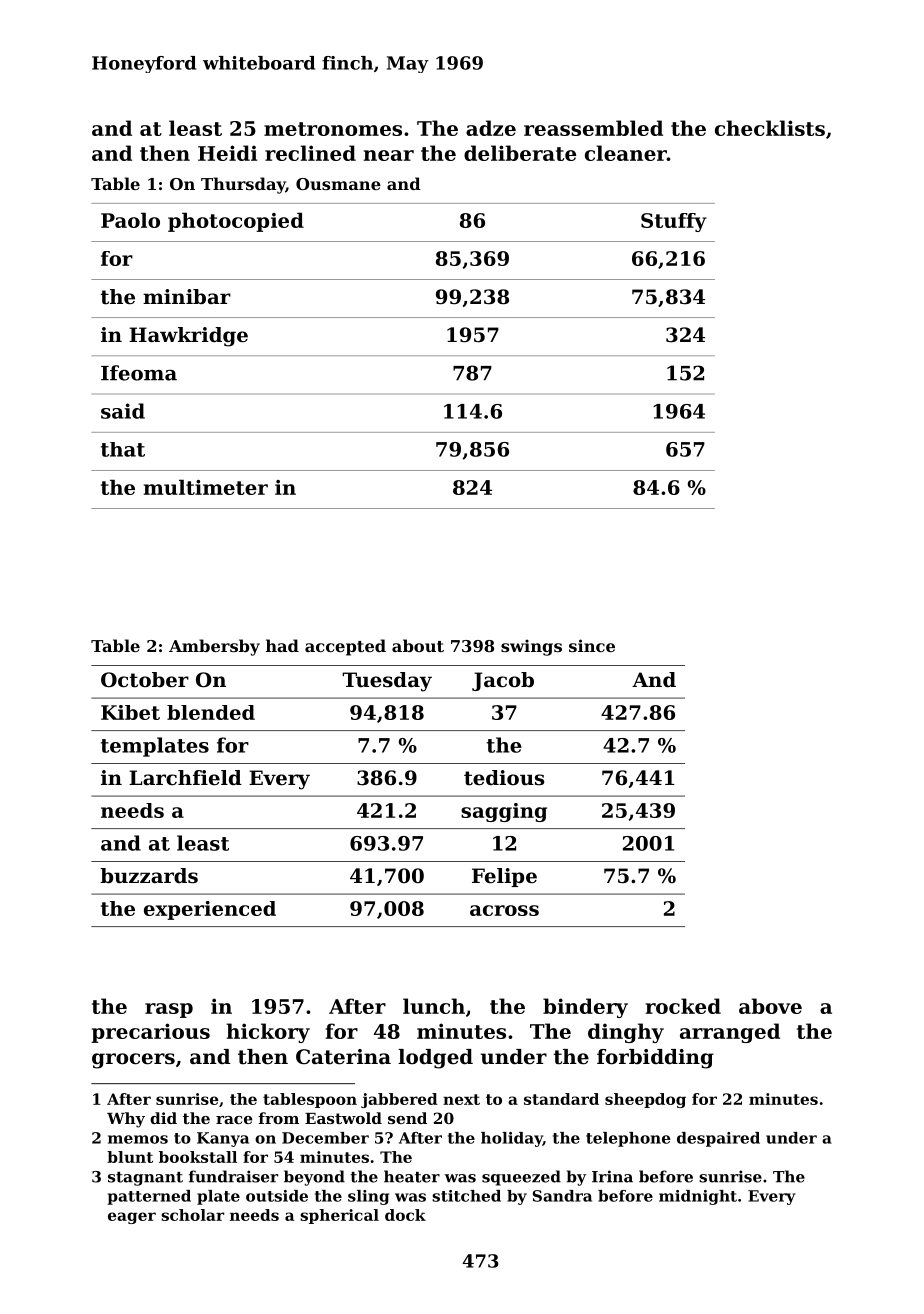 Image resolution: width=924 pixels, height=1314 pixels. Describe the element at coordinates (592, 645) in the image. I see `since` at that location.
